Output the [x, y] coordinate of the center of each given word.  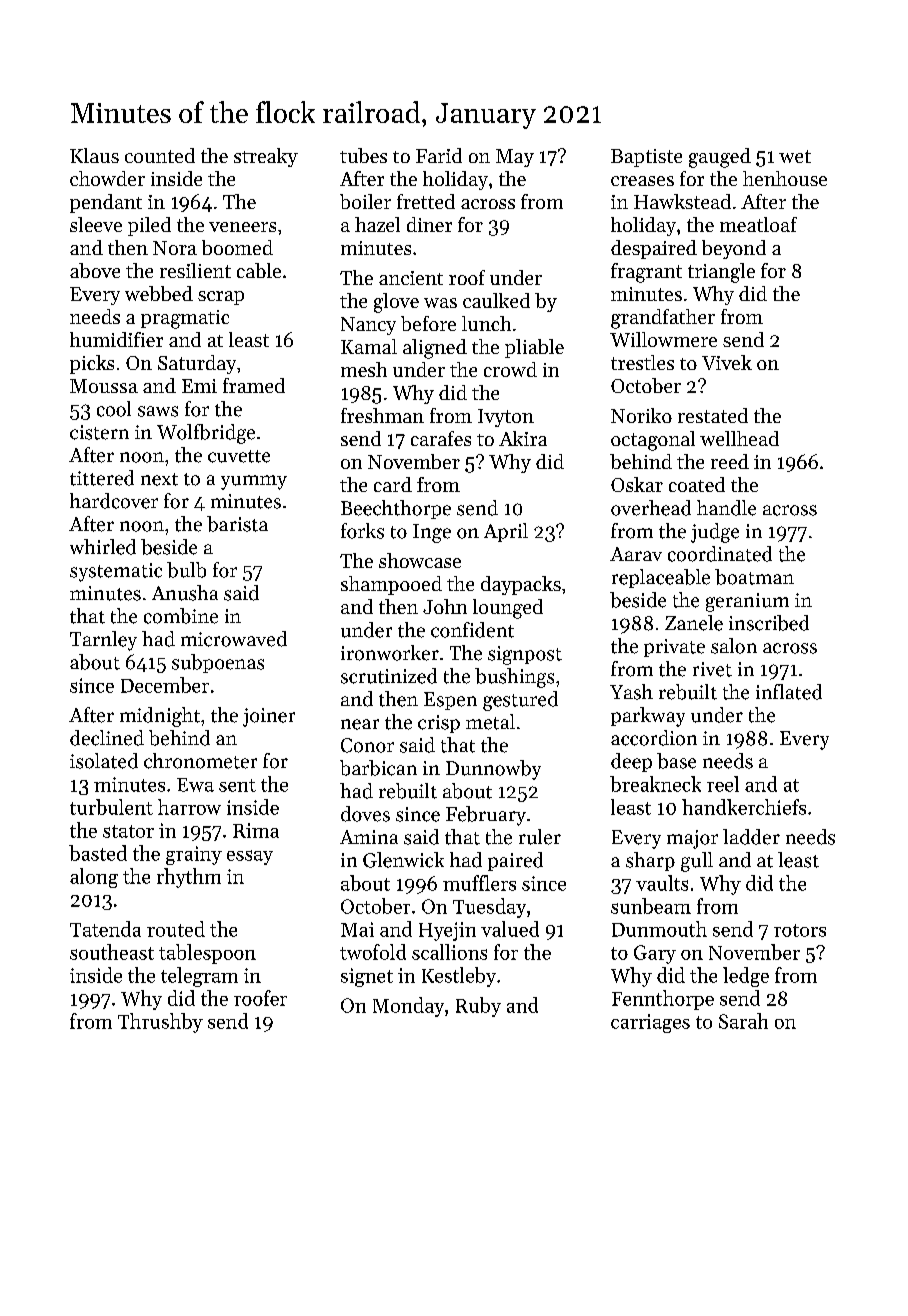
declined [107, 738]
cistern [99, 432]
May [515, 158]
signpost [525, 655]
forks [362, 531]
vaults [662, 883]
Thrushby [160, 1023]
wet [795, 156]
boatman [754, 577]
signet [367, 977]
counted [160, 155]
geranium [747, 602]
